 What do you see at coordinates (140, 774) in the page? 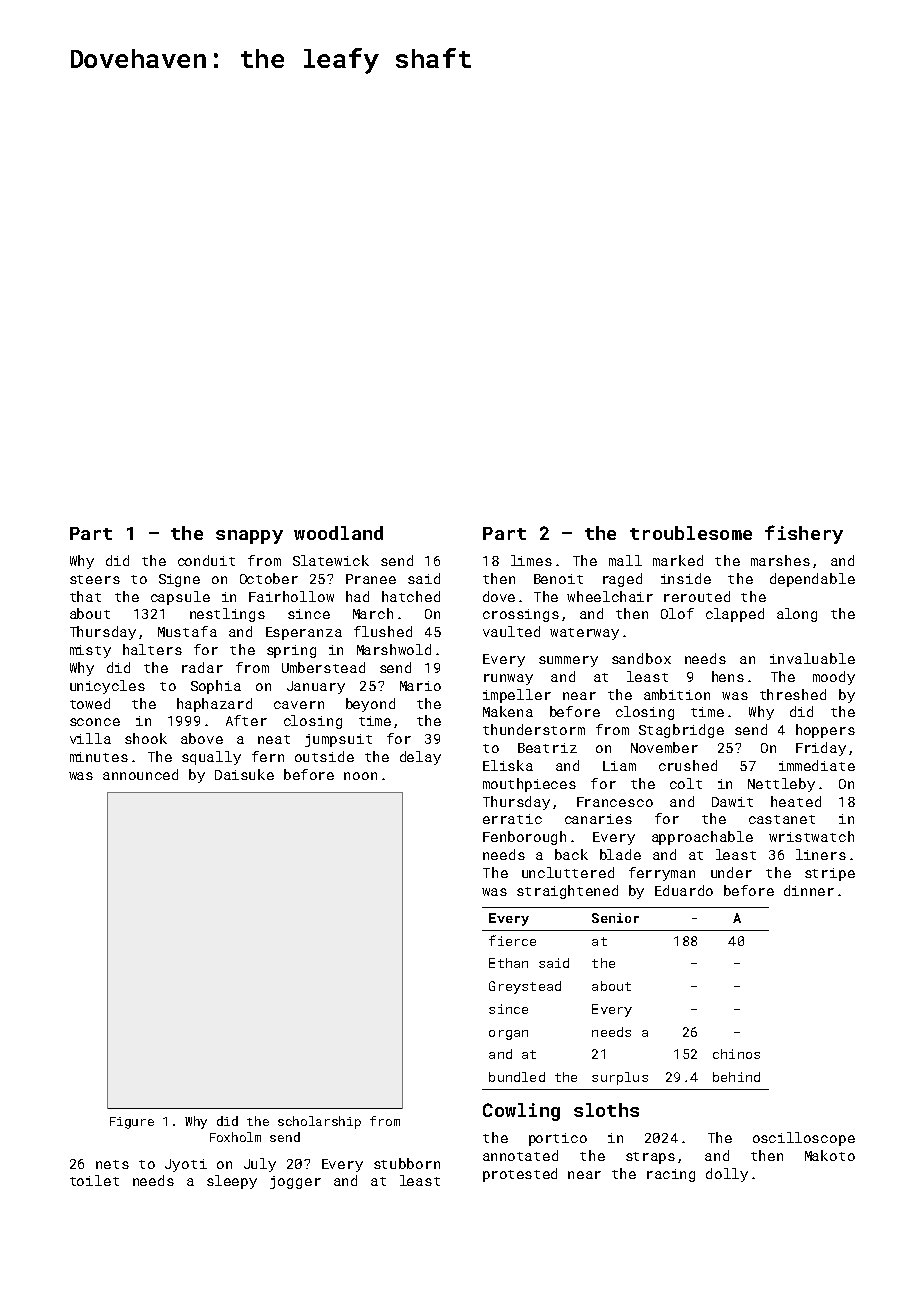
I see `announced` at bounding box center [140, 774].
